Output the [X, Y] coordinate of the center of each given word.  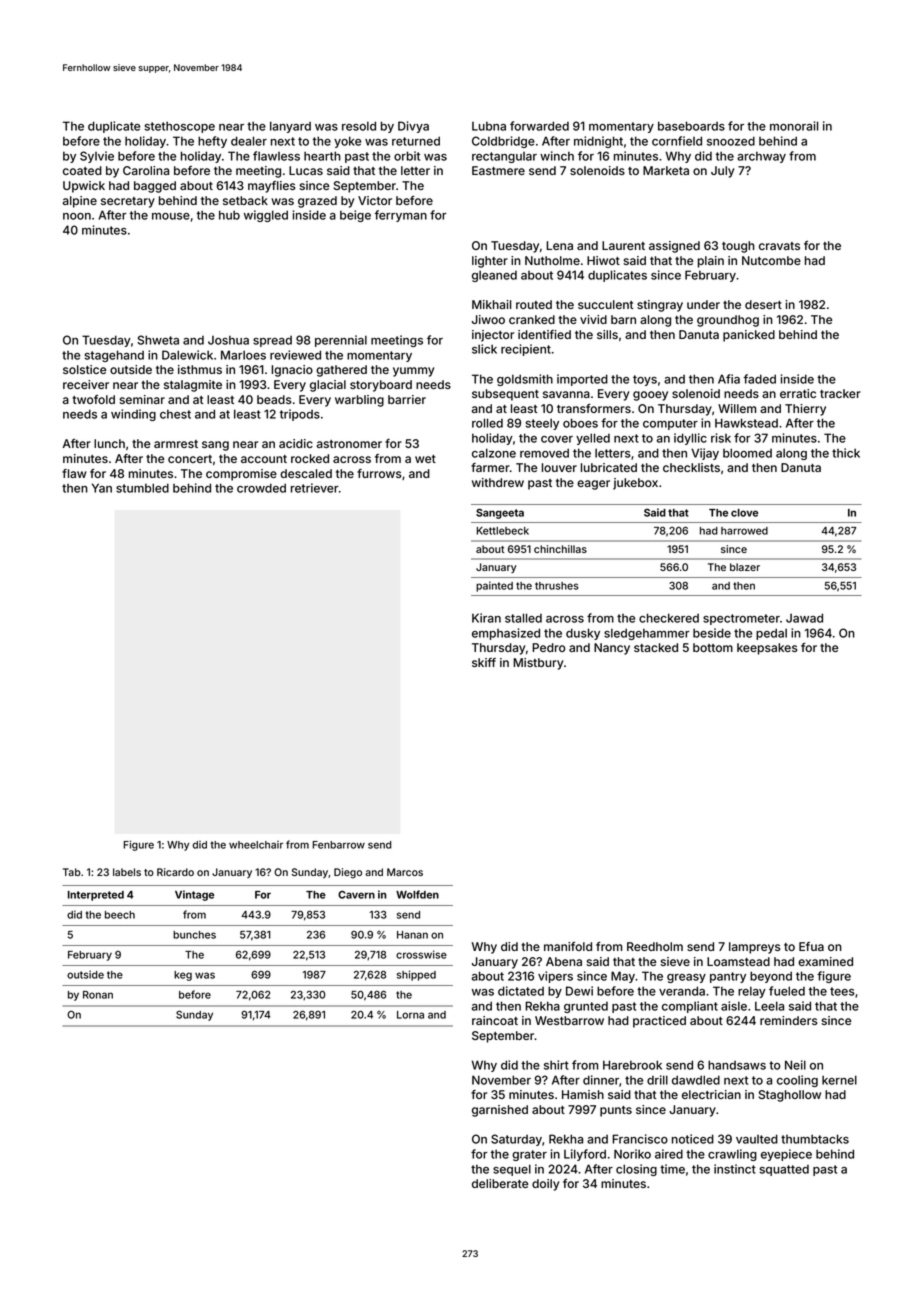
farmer [490, 467]
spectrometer [741, 619]
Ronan [98, 995]
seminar [142, 399]
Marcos [405, 872]
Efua [811, 946]
